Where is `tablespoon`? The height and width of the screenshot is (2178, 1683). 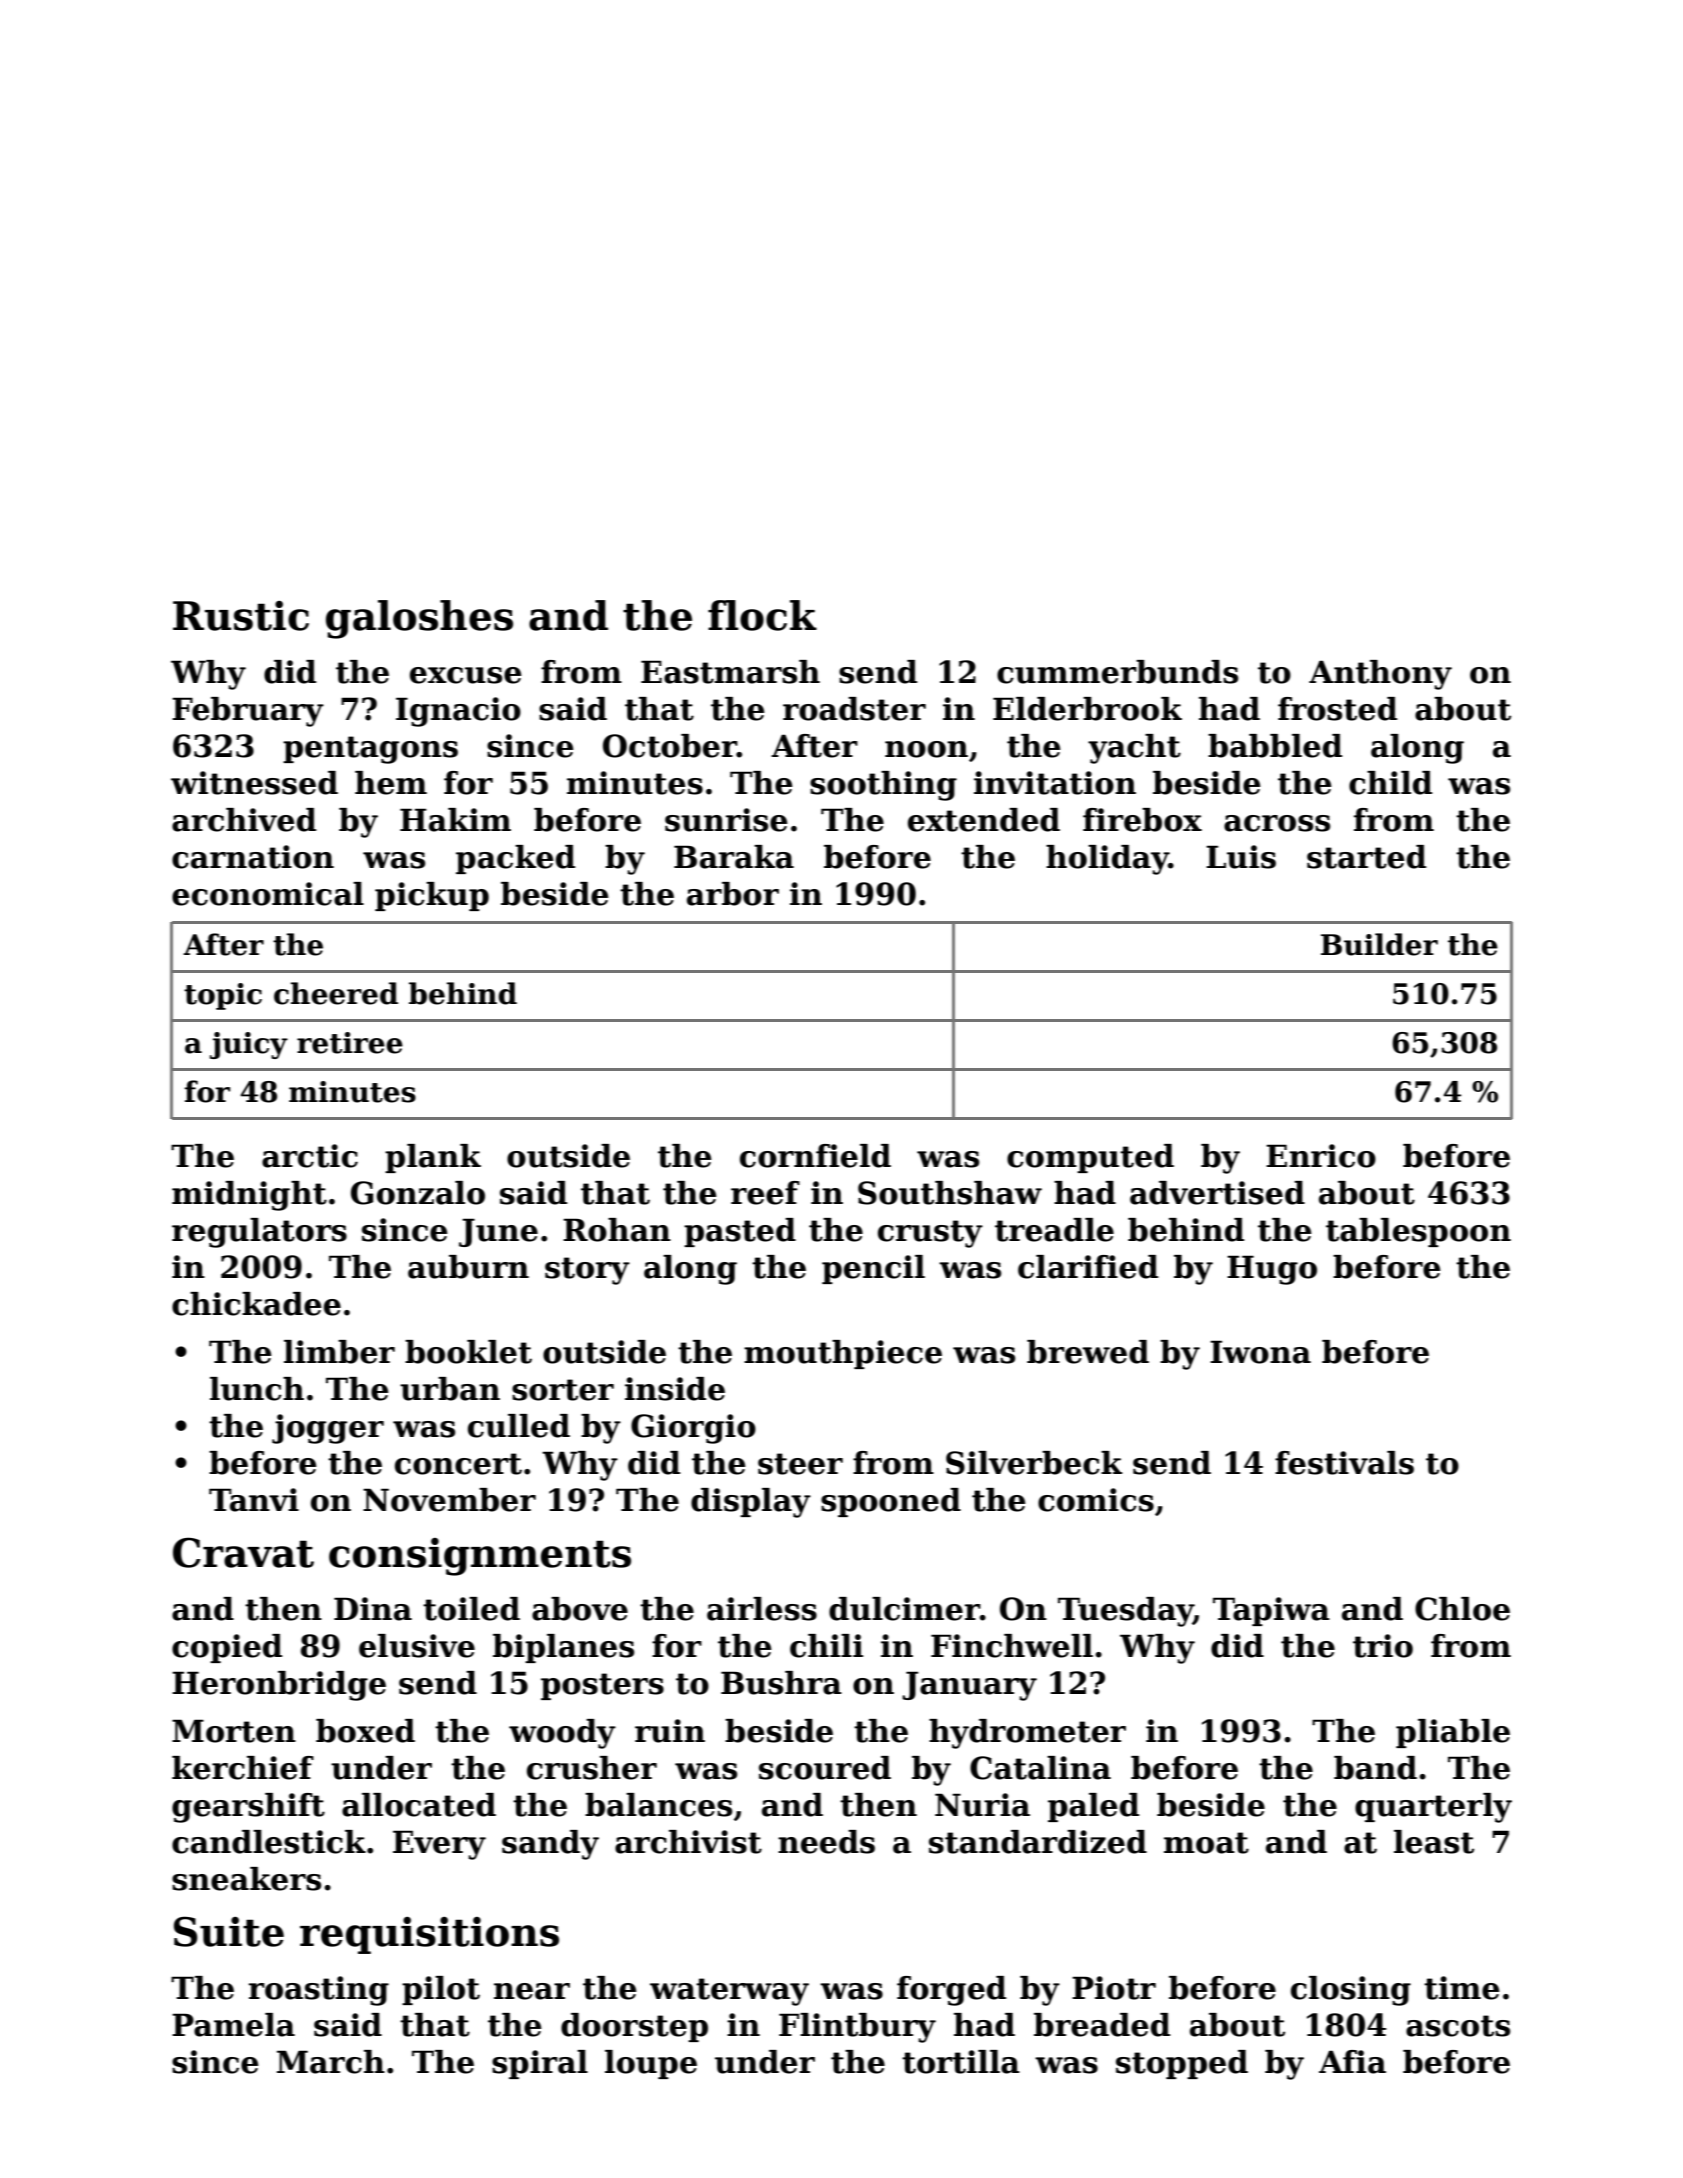
tablespoon is located at coordinates (1418, 1232).
